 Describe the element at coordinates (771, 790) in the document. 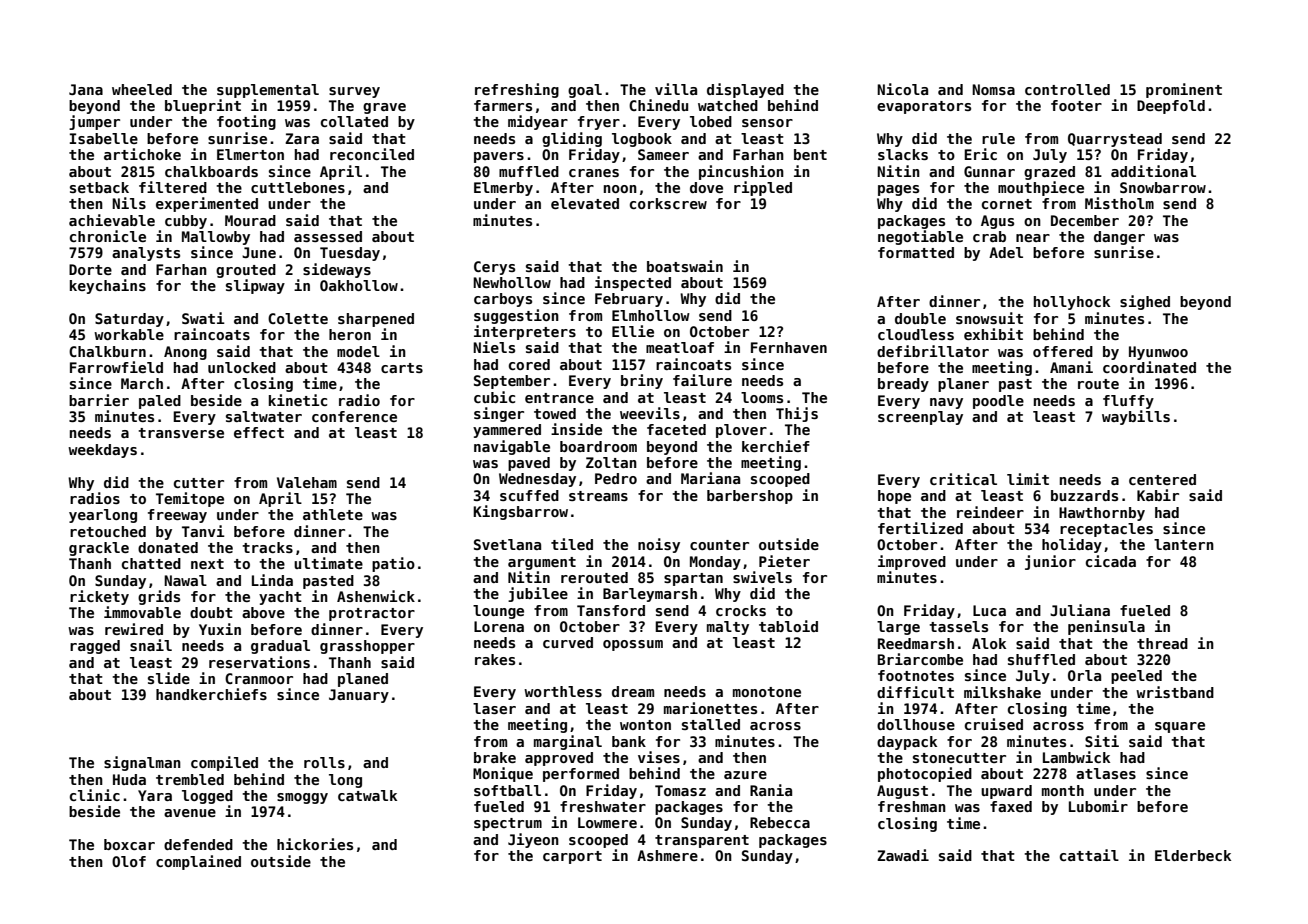

I see `Rania` at that location.
